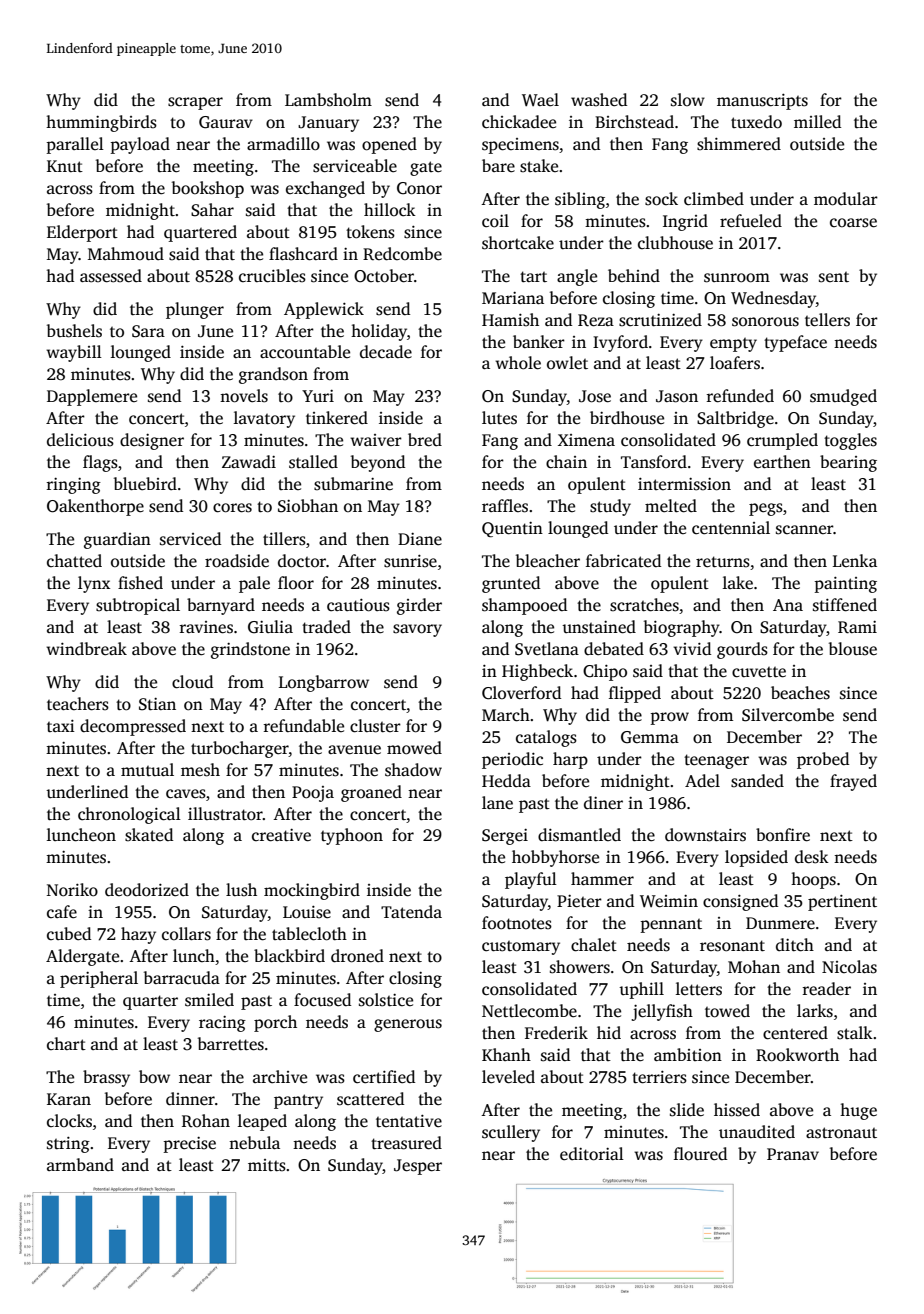 The width and height of the document is (924, 1314). What do you see at coordinates (592, 1154) in the document?
I see `editorial` at bounding box center [592, 1154].
